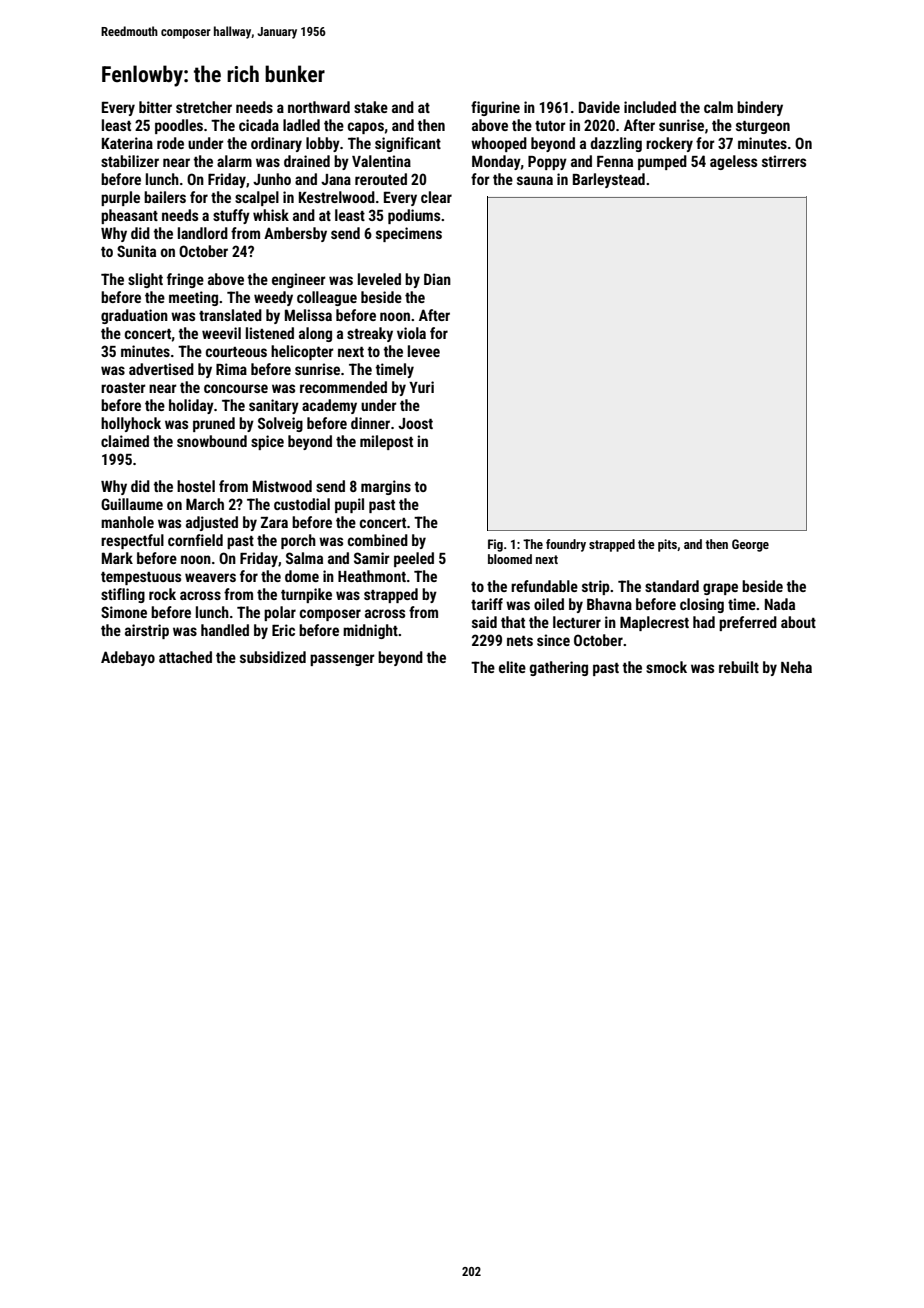 The height and width of the screenshot is (1308, 924). Describe the element at coordinates (196, 486) in the screenshot. I see `hostel` at that location.
